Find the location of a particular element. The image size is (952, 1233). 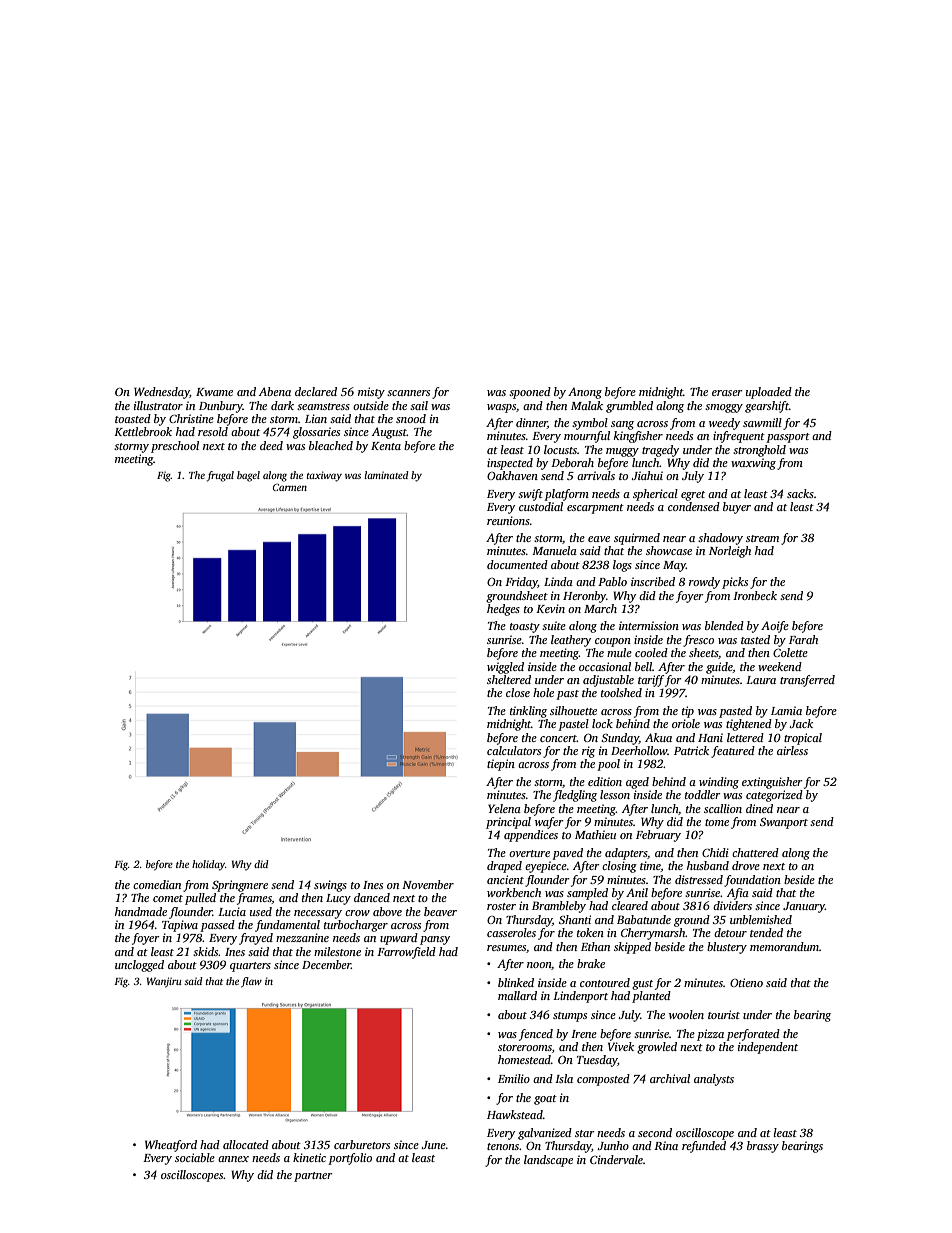

guide is located at coordinates (719, 668).
